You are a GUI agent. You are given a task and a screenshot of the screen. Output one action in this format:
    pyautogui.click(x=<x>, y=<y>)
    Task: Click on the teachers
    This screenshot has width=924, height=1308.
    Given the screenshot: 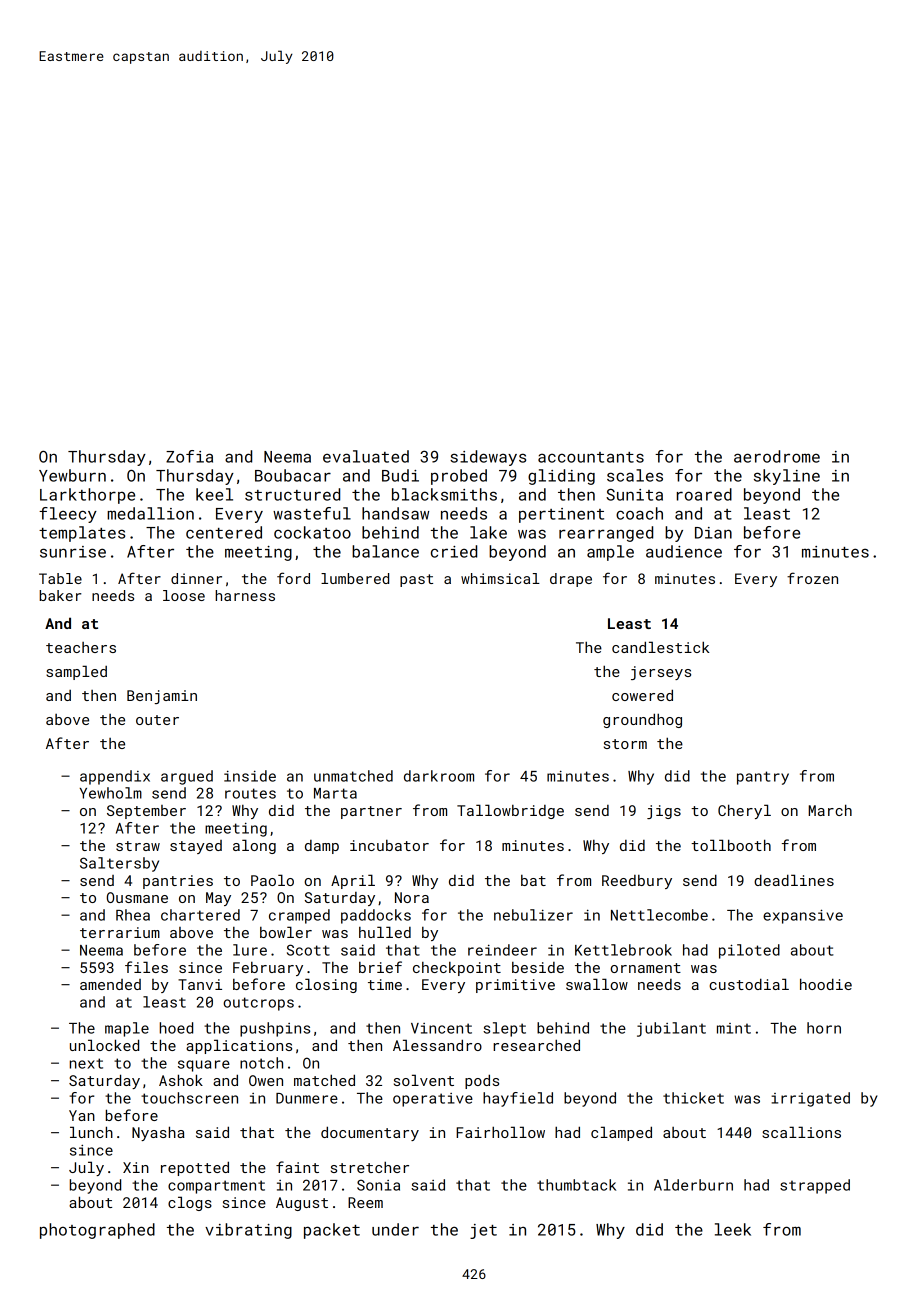 What is the action you would take?
    pyautogui.click(x=81, y=647)
